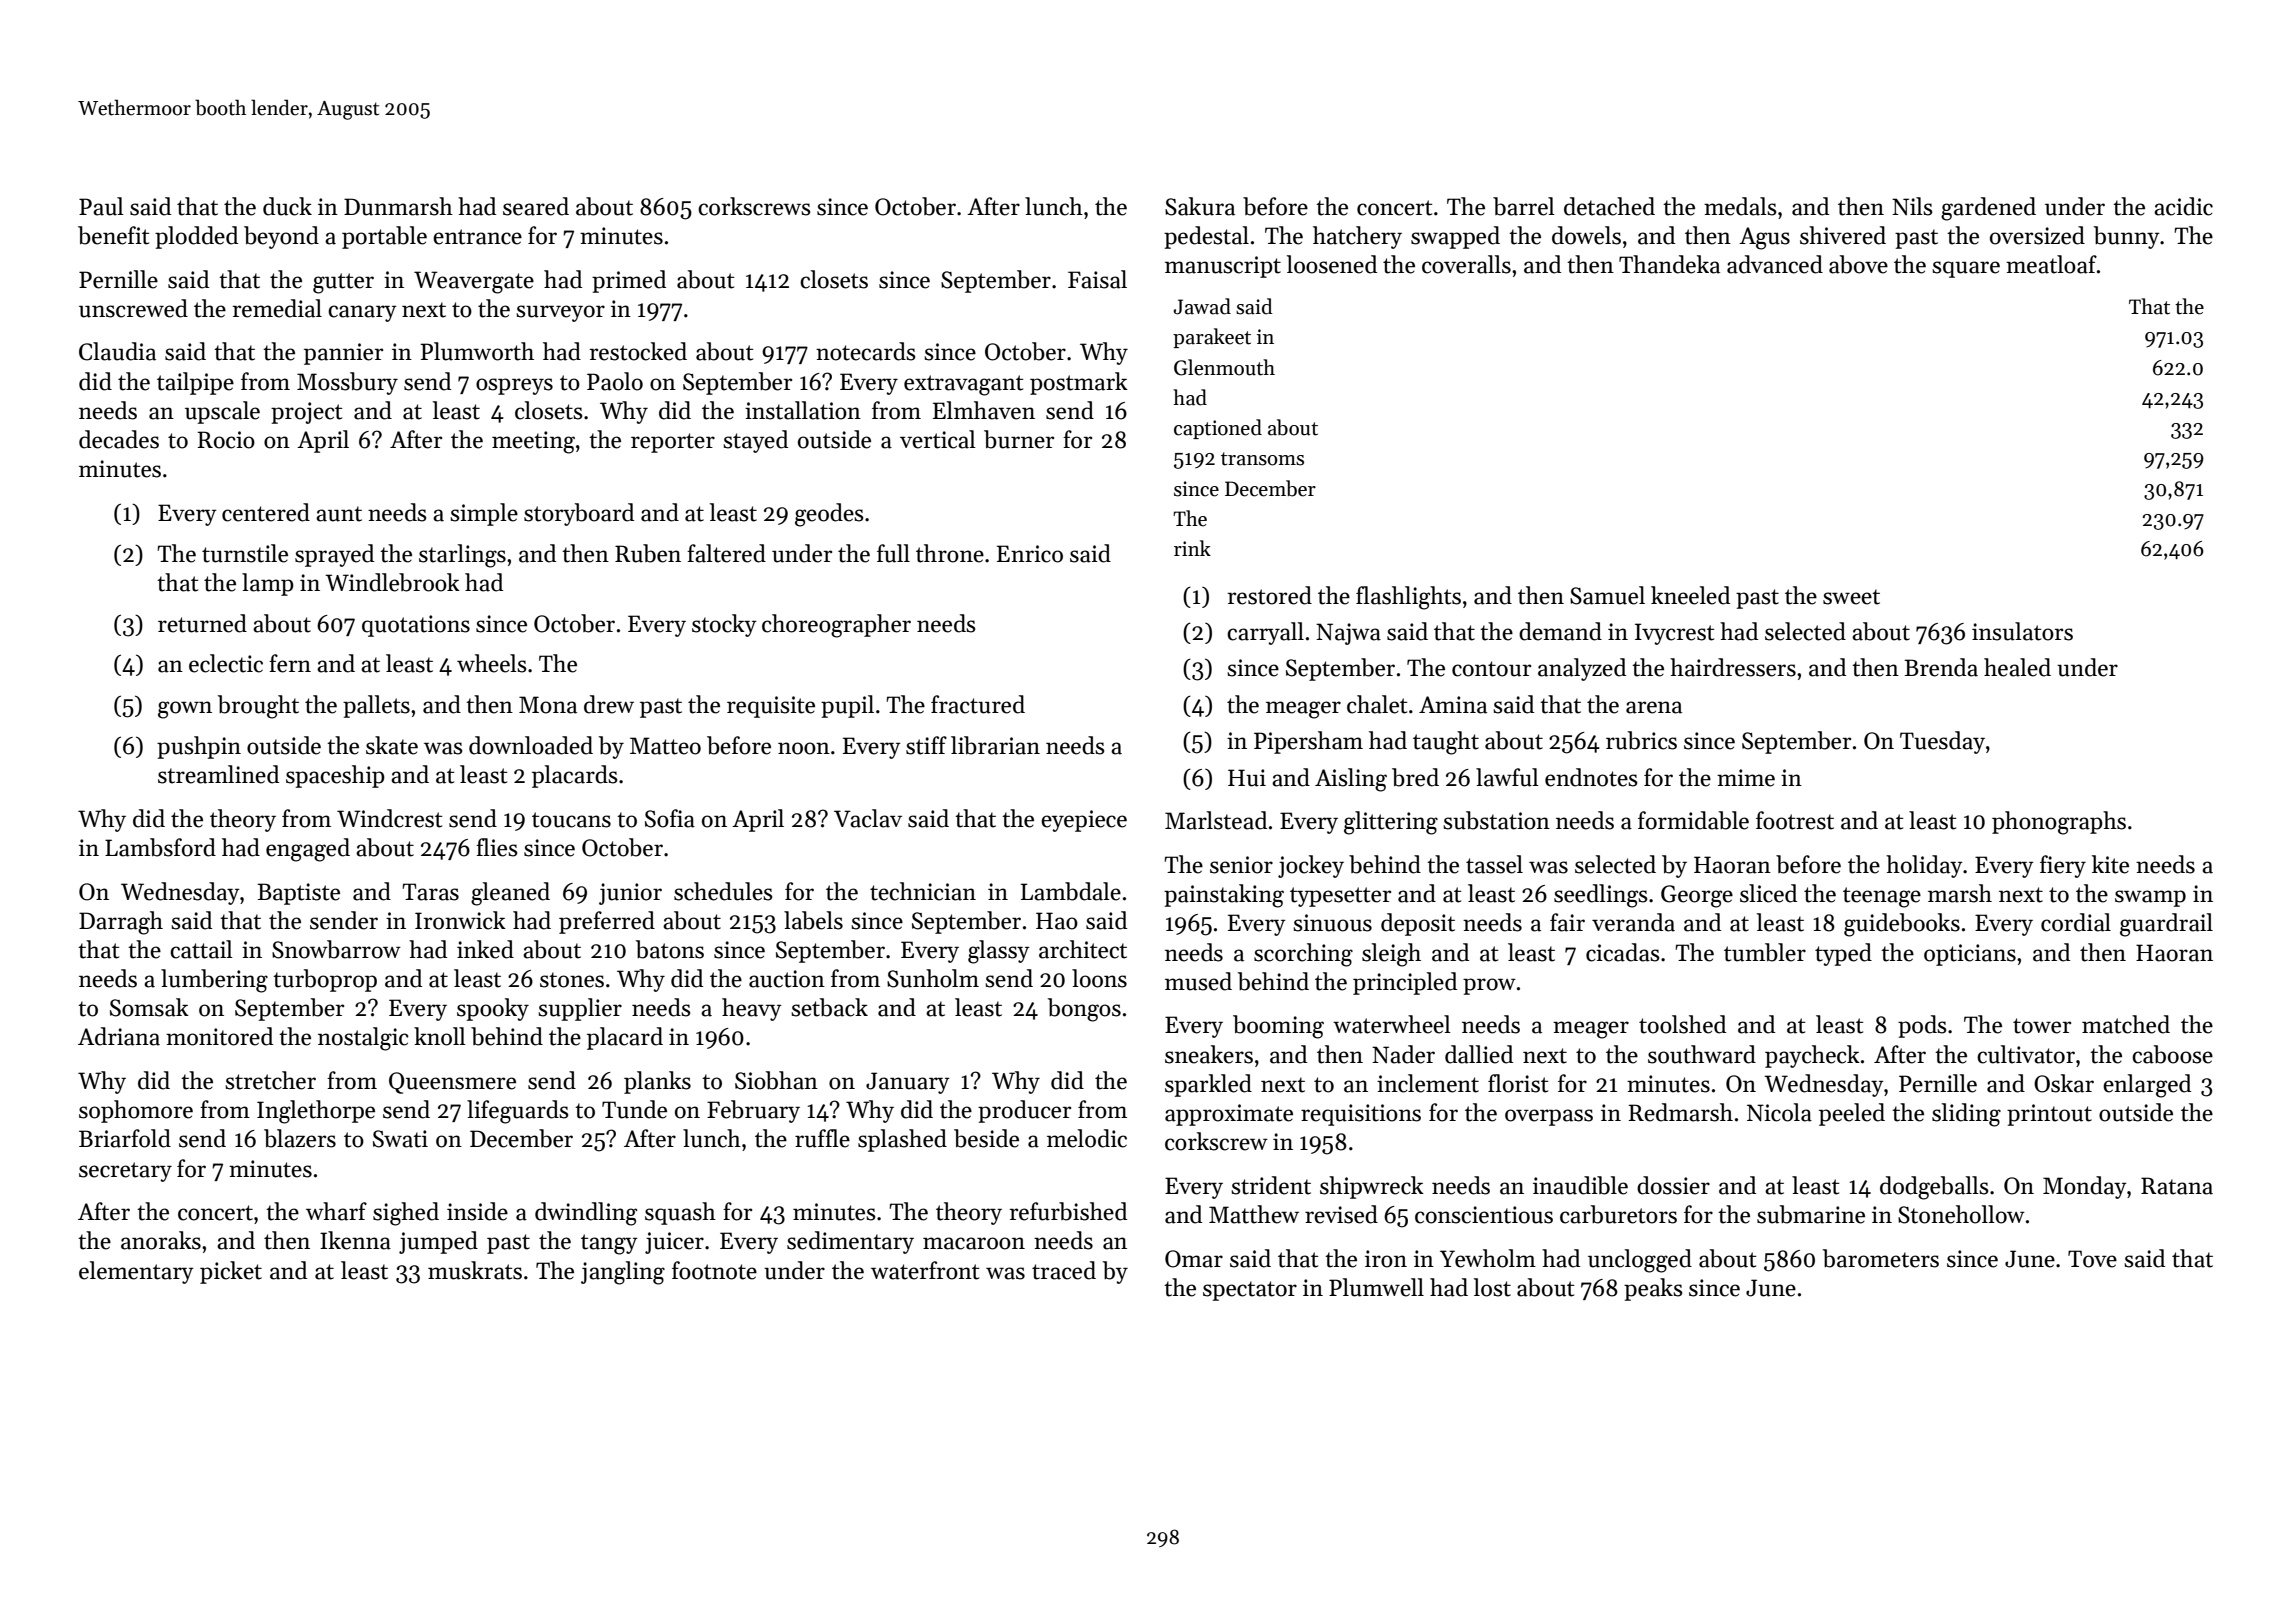 This screenshot has height=1620, width=2292. Describe the element at coordinates (363, 1039) in the screenshot. I see `nostalgic` at that location.
